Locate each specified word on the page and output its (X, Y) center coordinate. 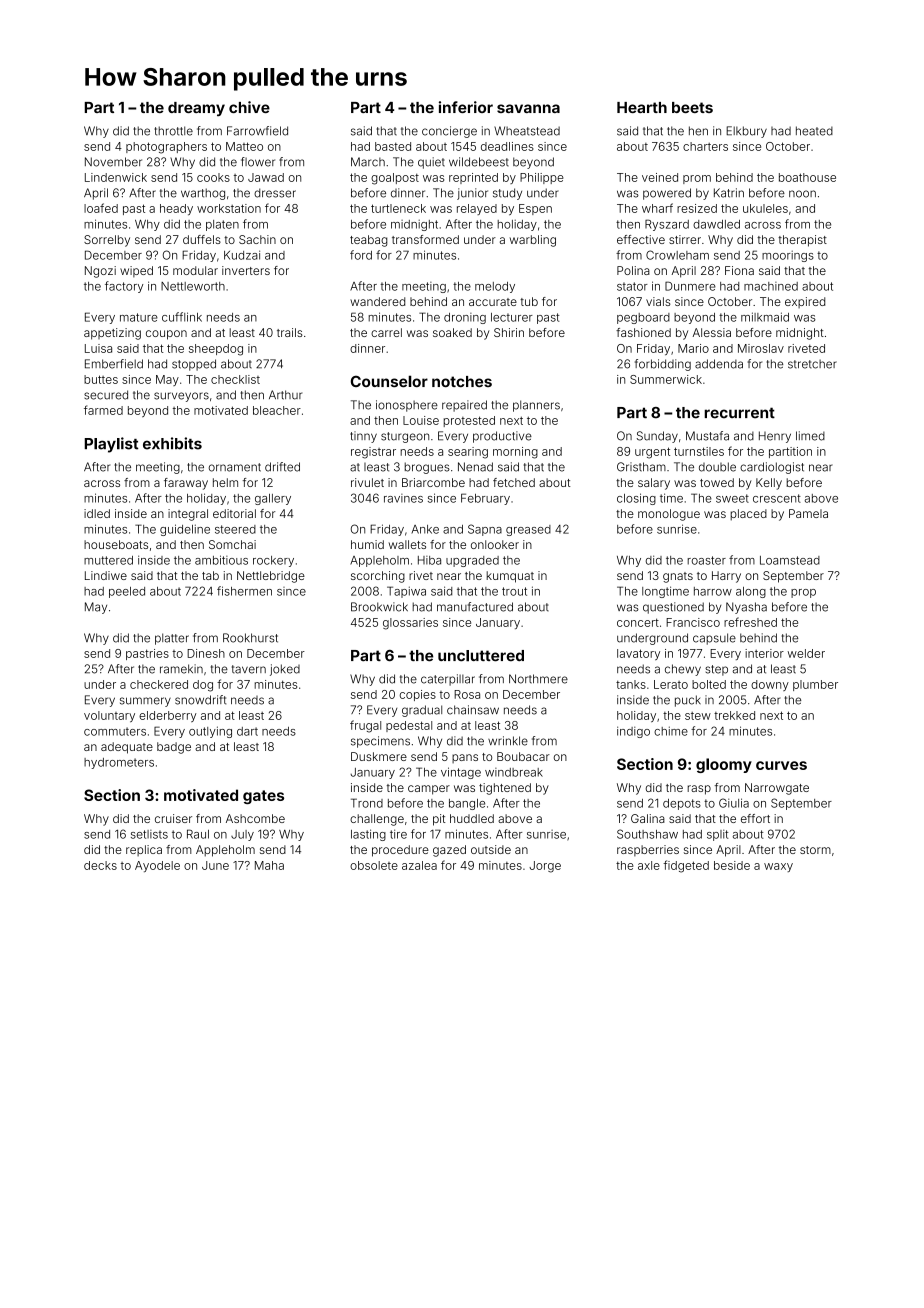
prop (803, 593)
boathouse (807, 177)
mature (139, 317)
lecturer (512, 317)
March (368, 162)
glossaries (410, 624)
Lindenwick (116, 177)
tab (210, 575)
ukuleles (765, 208)
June (215, 865)
